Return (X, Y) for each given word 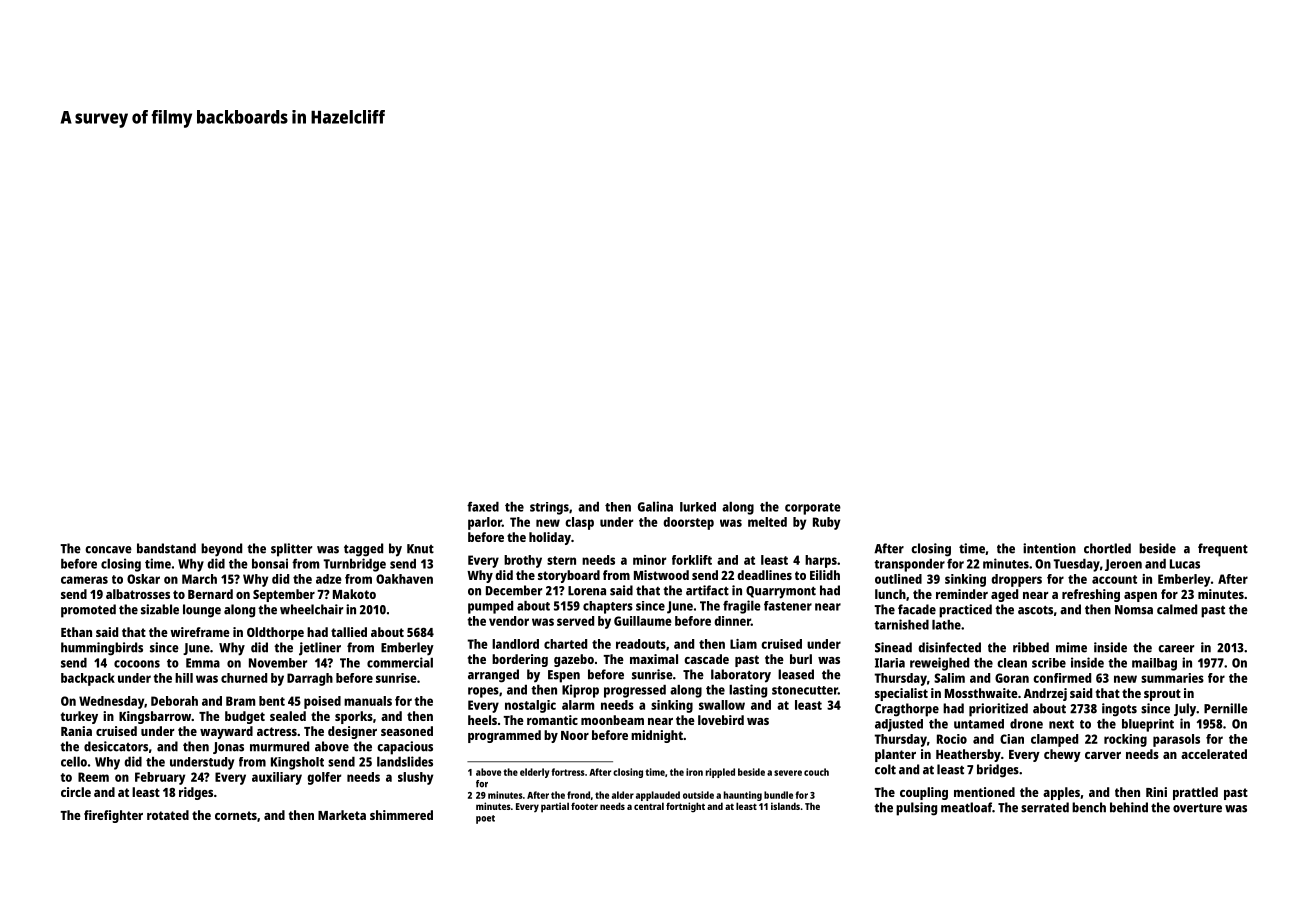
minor (649, 560)
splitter (291, 550)
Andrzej (1045, 694)
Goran (1012, 678)
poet (485, 819)
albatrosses (138, 594)
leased (796, 674)
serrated (1045, 807)
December (514, 590)
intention (1049, 548)
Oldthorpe (275, 633)
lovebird (721, 720)
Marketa (342, 815)
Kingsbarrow (155, 717)
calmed (1177, 609)
